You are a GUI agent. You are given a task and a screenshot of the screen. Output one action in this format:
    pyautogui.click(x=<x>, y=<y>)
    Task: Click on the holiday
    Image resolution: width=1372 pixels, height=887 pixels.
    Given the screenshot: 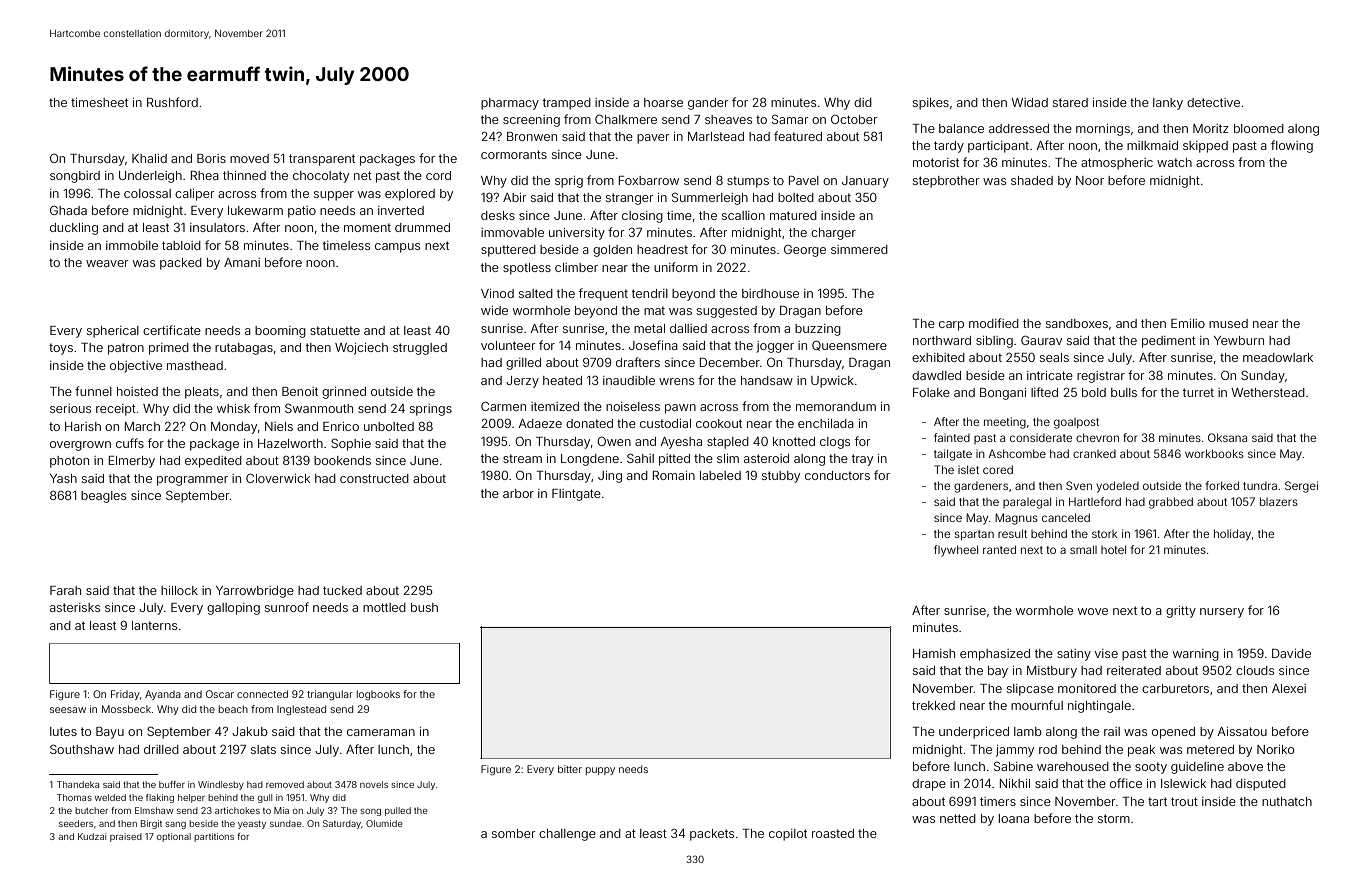 What is the action you would take?
    pyautogui.click(x=1232, y=535)
